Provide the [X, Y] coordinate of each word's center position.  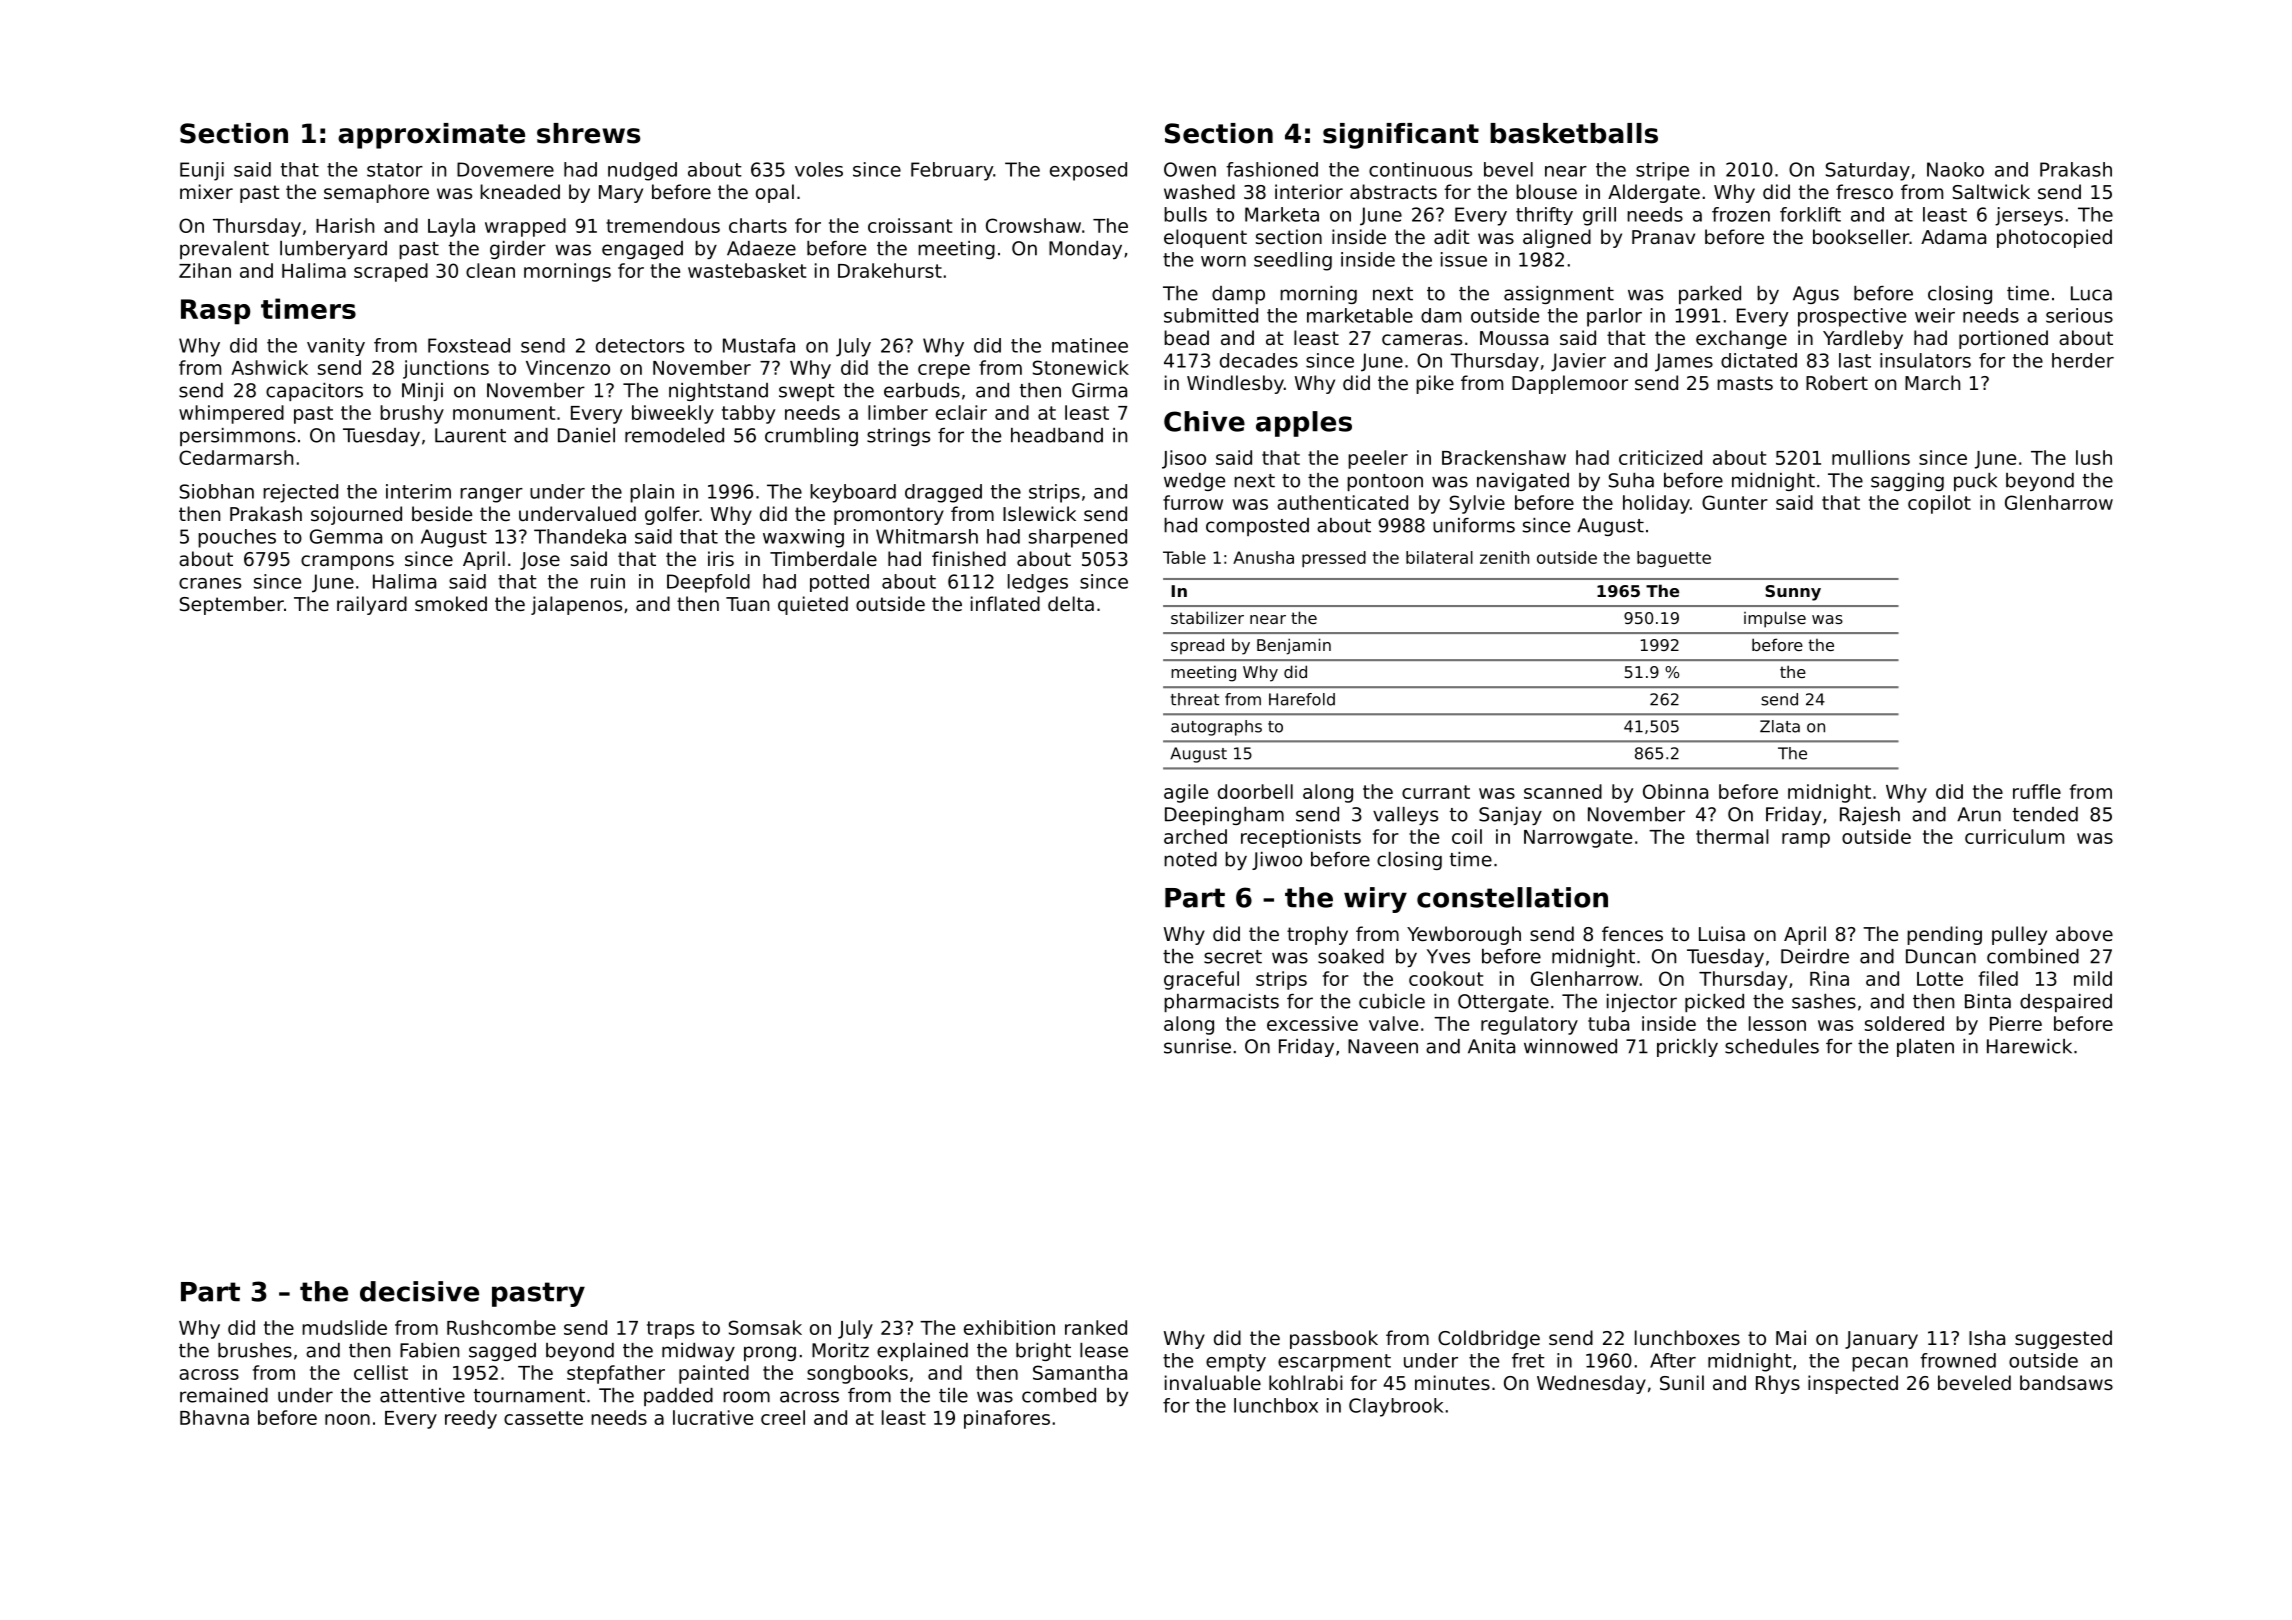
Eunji [202, 171]
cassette [543, 1418]
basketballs [1574, 133]
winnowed [1570, 1046]
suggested [2063, 1339]
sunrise [1197, 1046]
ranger [491, 495]
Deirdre [1815, 956]
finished [969, 558]
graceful [1201, 980]
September [232, 605]
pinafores [1007, 1419]
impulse [1775, 619]
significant [1401, 136]
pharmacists [1221, 1003]
